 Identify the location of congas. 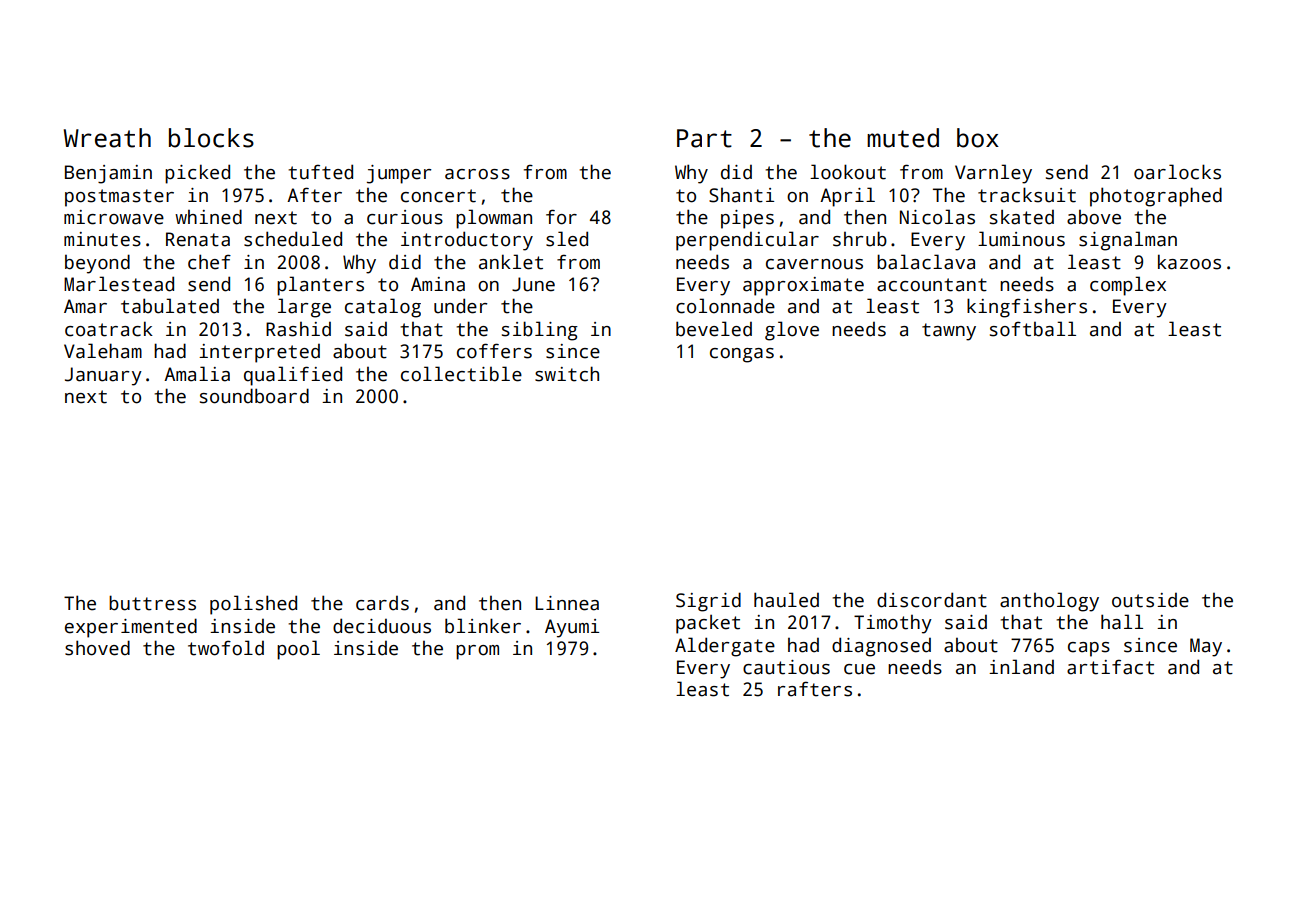
(742, 355).
